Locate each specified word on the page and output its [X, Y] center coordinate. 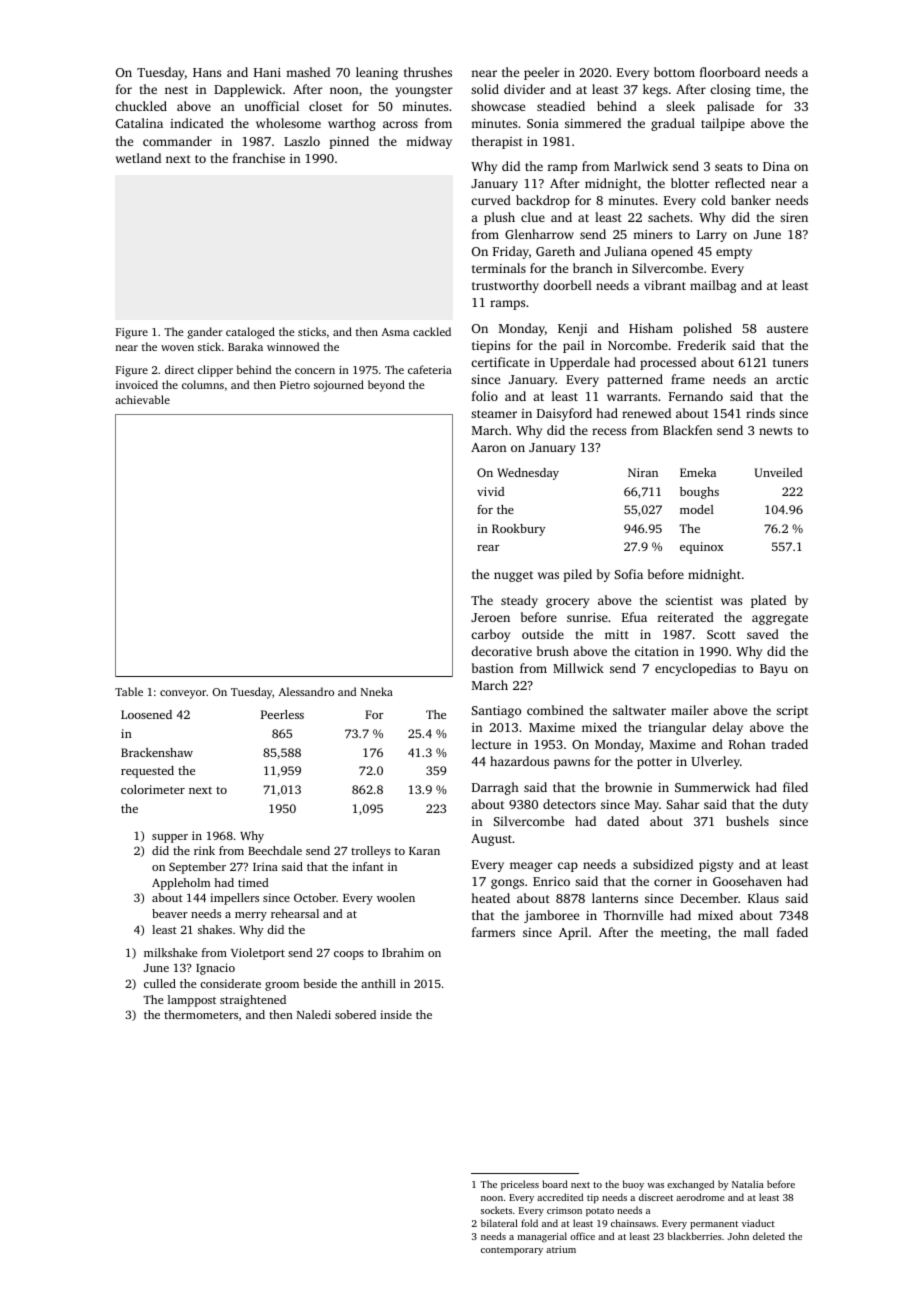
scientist [689, 600]
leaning [377, 73]
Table [129, 691]
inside [396, 1014]
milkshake [170, 952]
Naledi [314, 1014]
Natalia [748, 1184]
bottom [674, 72]
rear [488, 548]
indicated [197, 123]
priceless [520, 1185]
